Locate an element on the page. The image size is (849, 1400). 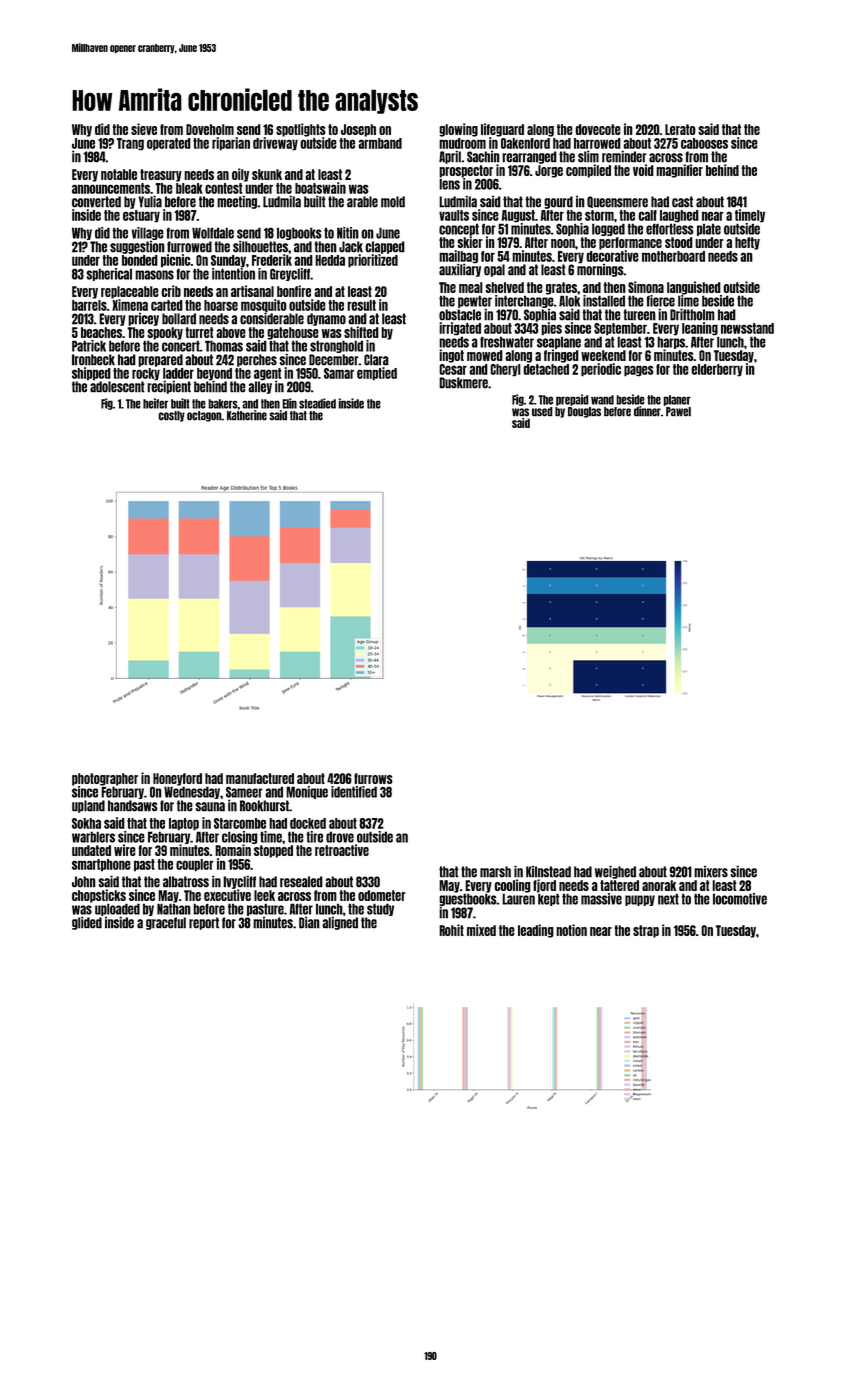
furrows is located at coordinates (373, 778).
